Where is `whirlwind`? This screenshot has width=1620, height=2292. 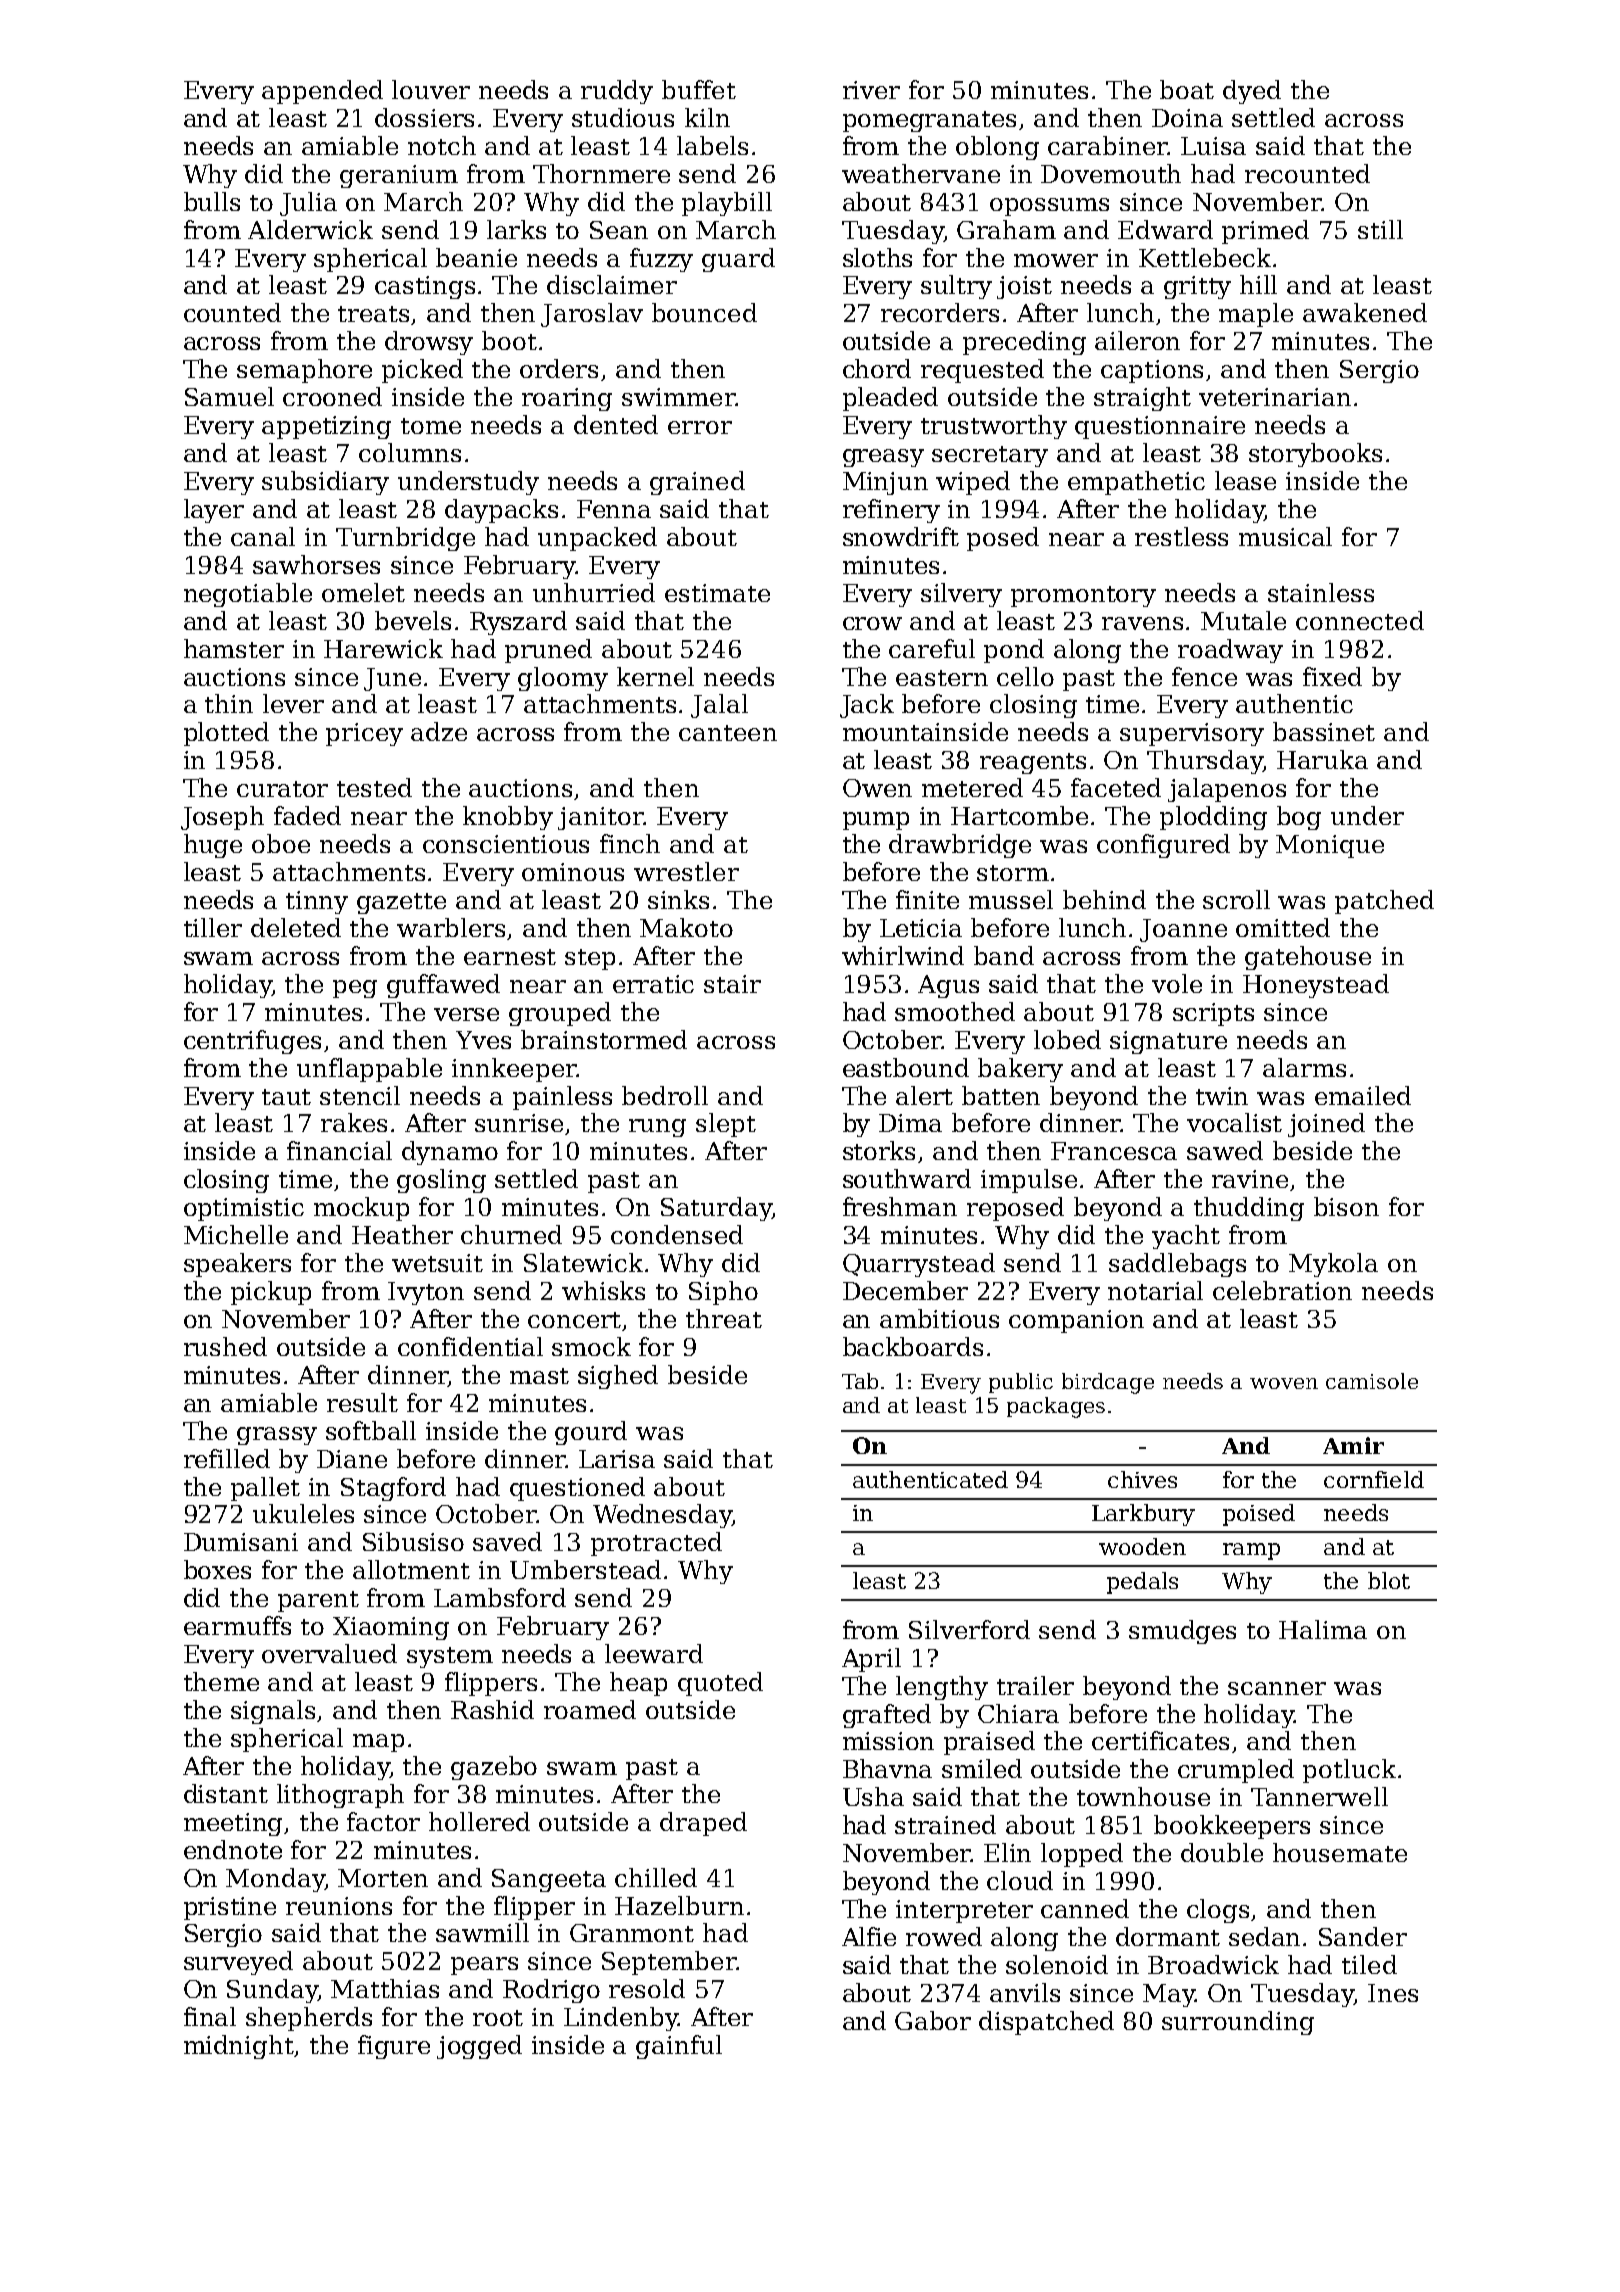
whirlwind is located at coordinates (903, 955).
